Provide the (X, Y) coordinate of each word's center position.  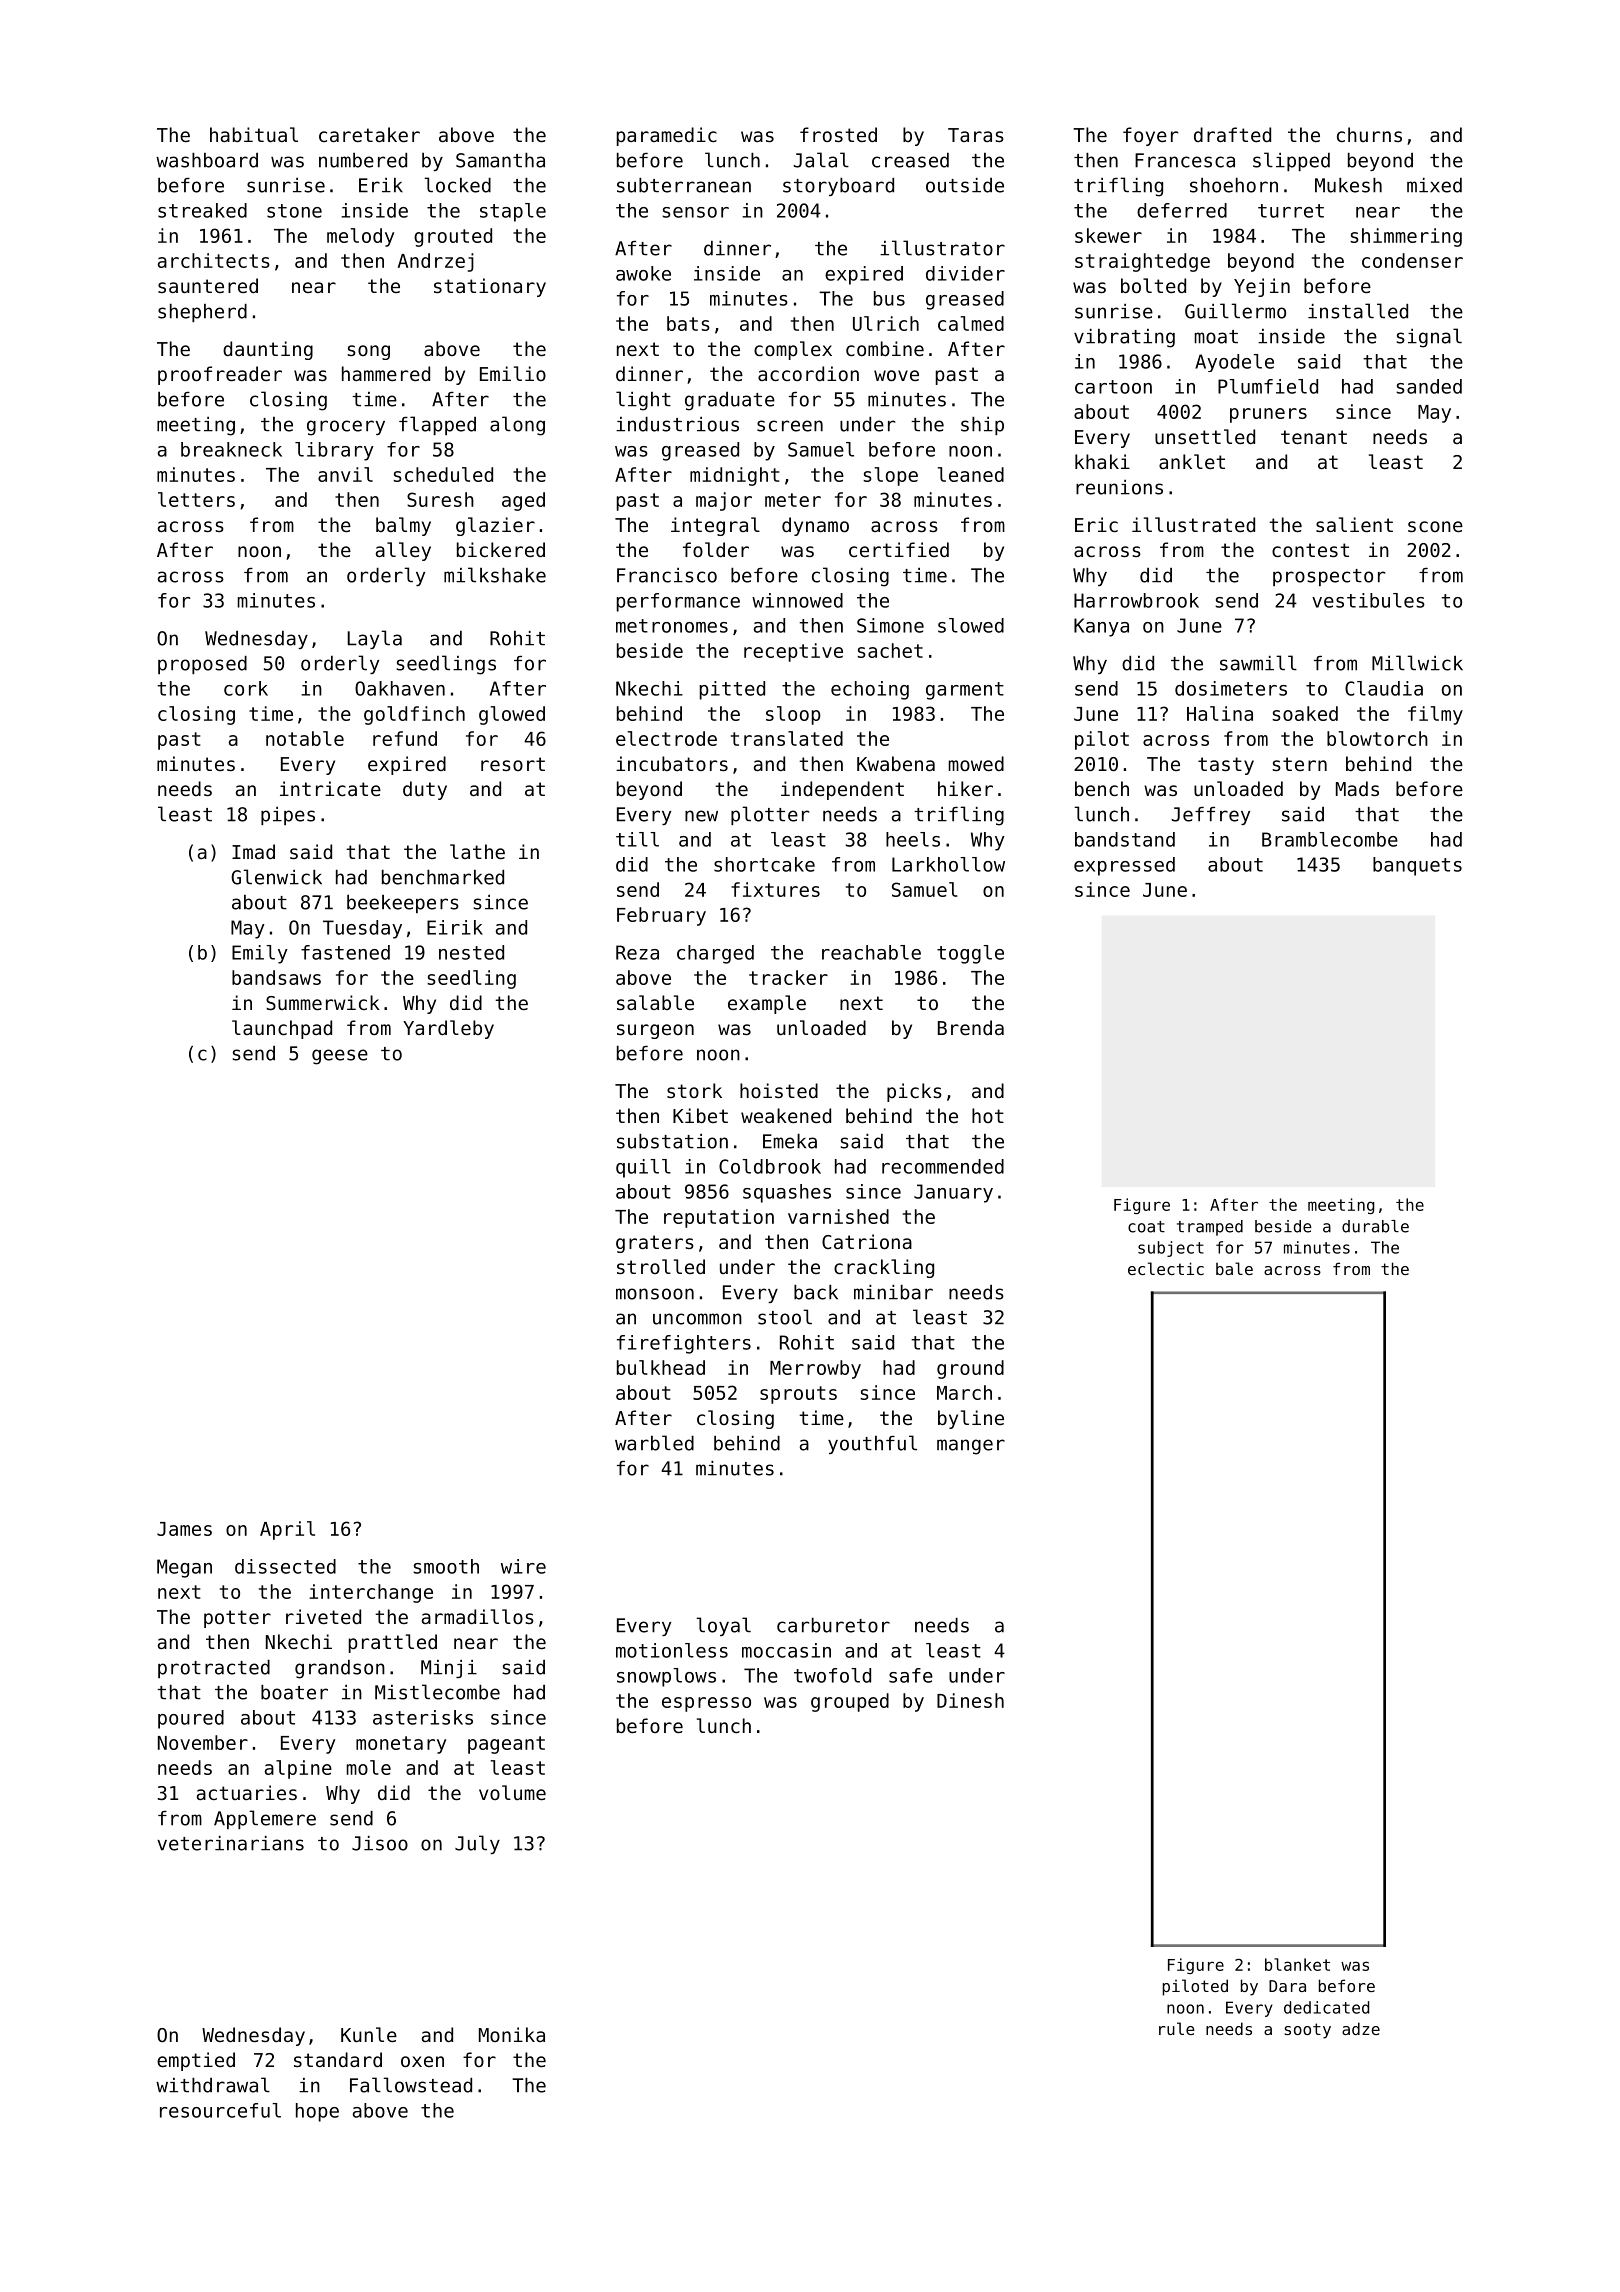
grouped (850, 1702)
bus (889, 298)
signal (1429, 338)
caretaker (369, 134)
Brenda (971, 1027)
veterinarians (230, 1843)
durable (1375, 1226)
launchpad (282, 1029)
